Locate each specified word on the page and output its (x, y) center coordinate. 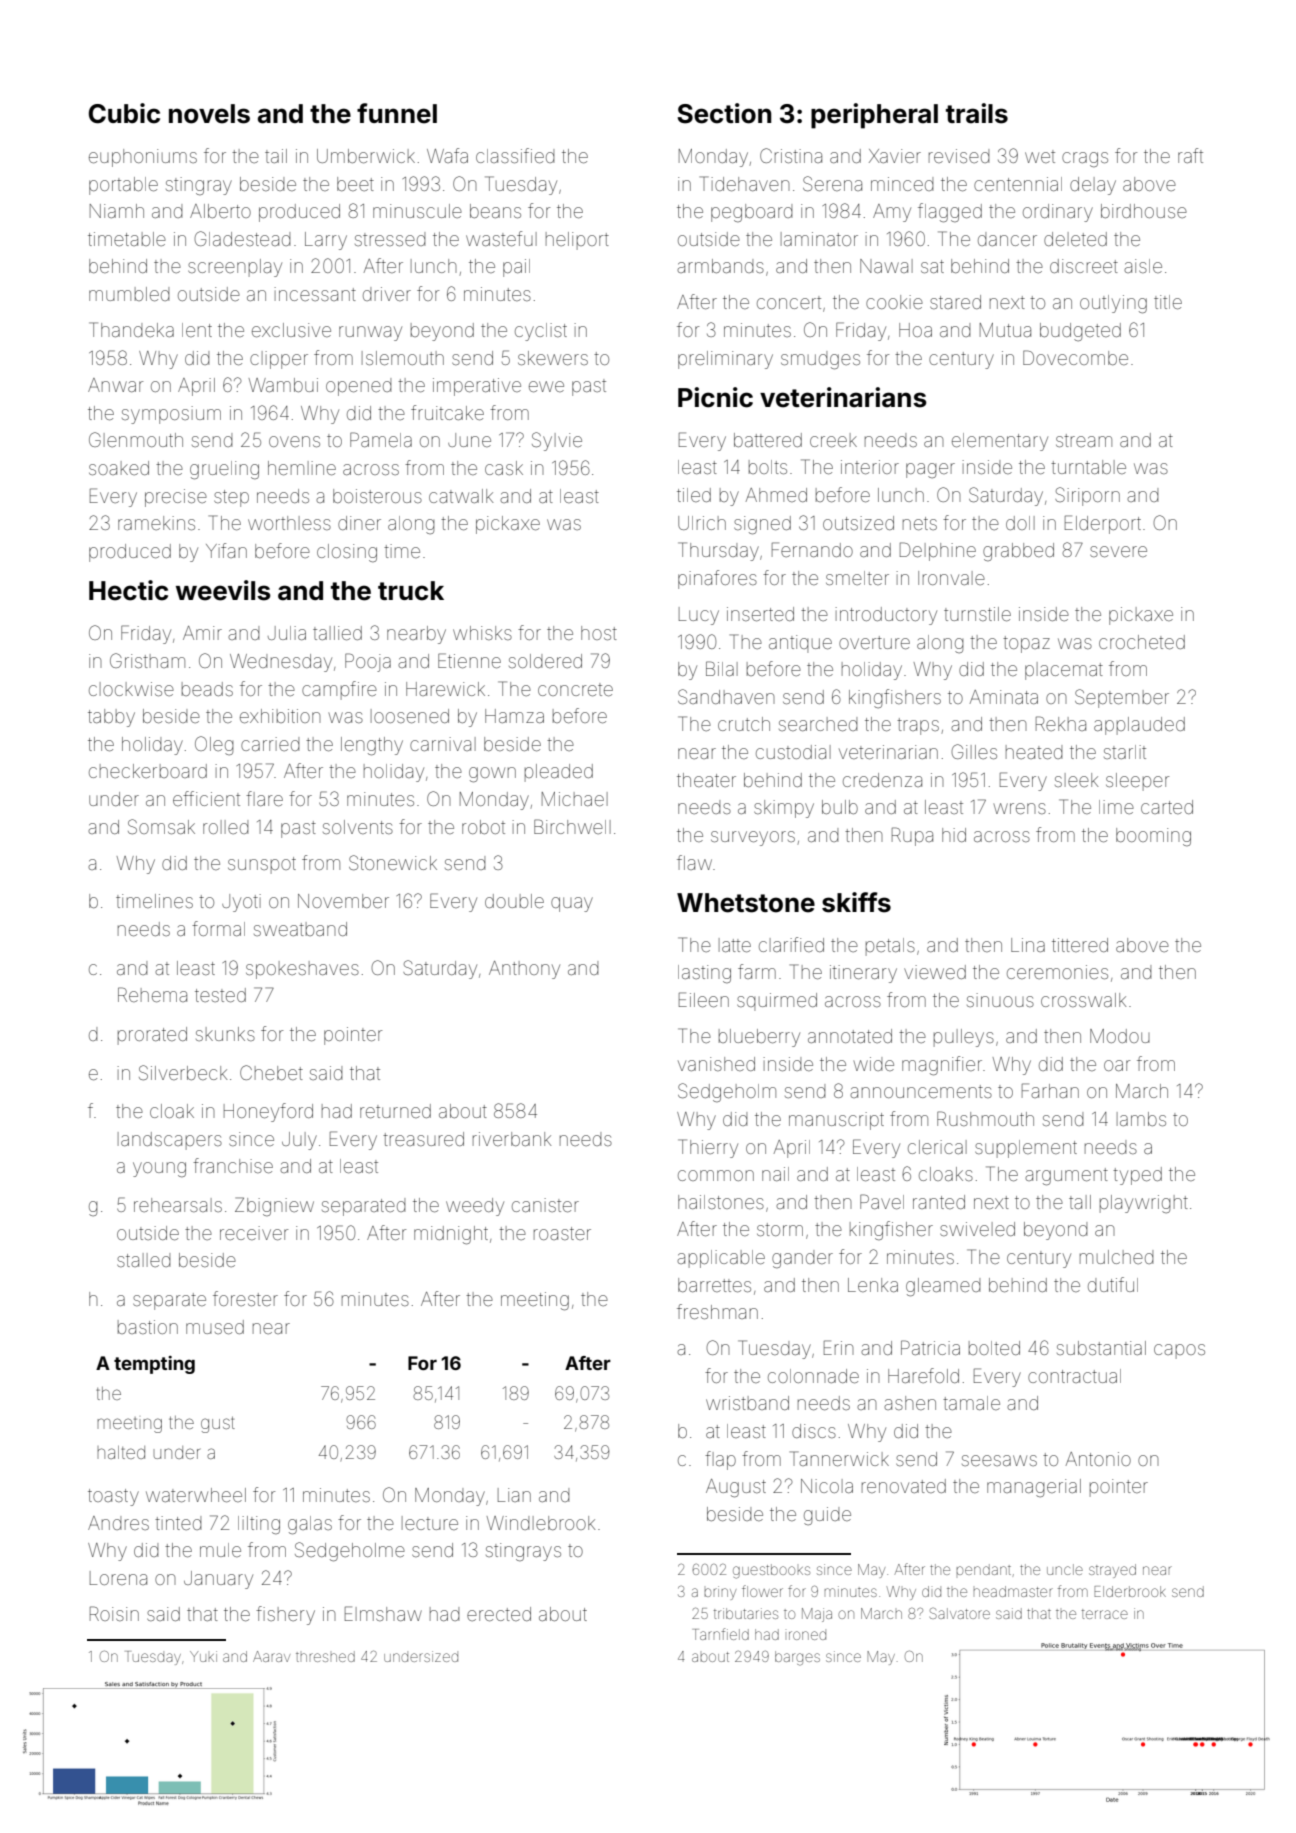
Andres (118, 1523)
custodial (793, 752)
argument (1066, 1176)
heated (1034, 752)
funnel (397, 113)
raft (1190, 155)
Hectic (128, 590)
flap (720, 1460)
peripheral (874, 116)
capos (1179, 1351)
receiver (254, 1233)
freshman (717, 1311)
